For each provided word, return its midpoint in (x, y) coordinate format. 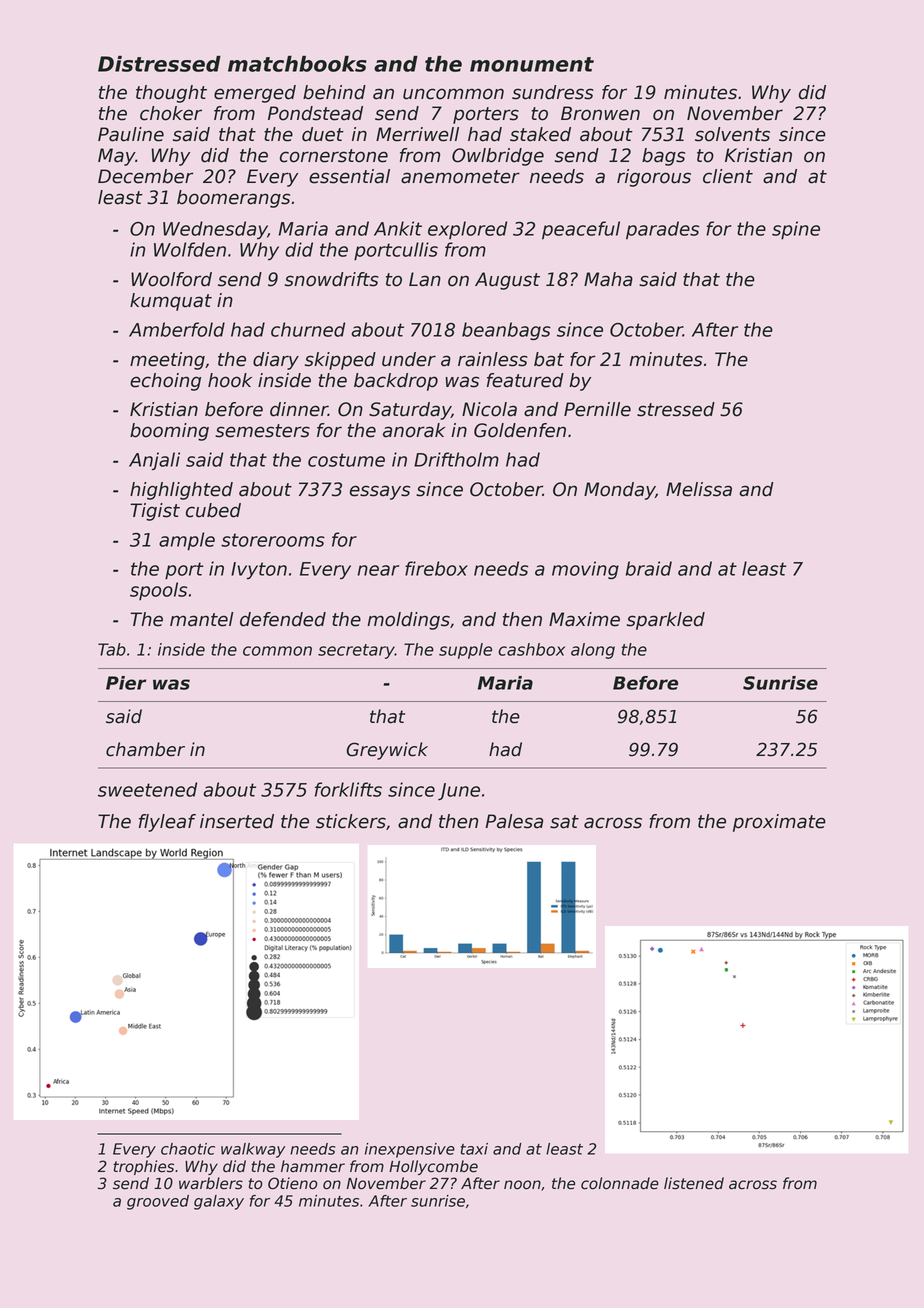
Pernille (597, 409)
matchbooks (297, 64)
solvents (732, 134)
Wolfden (190, 249)
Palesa (514, 821)
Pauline (131, 134)
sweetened (147, 789)
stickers (351, 821)
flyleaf (167, 823)
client (728, 176)
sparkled (666, 621)
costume (346, 460)
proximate (779, 823)
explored (467, 230)
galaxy (219, 1202)
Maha (608, 279)
